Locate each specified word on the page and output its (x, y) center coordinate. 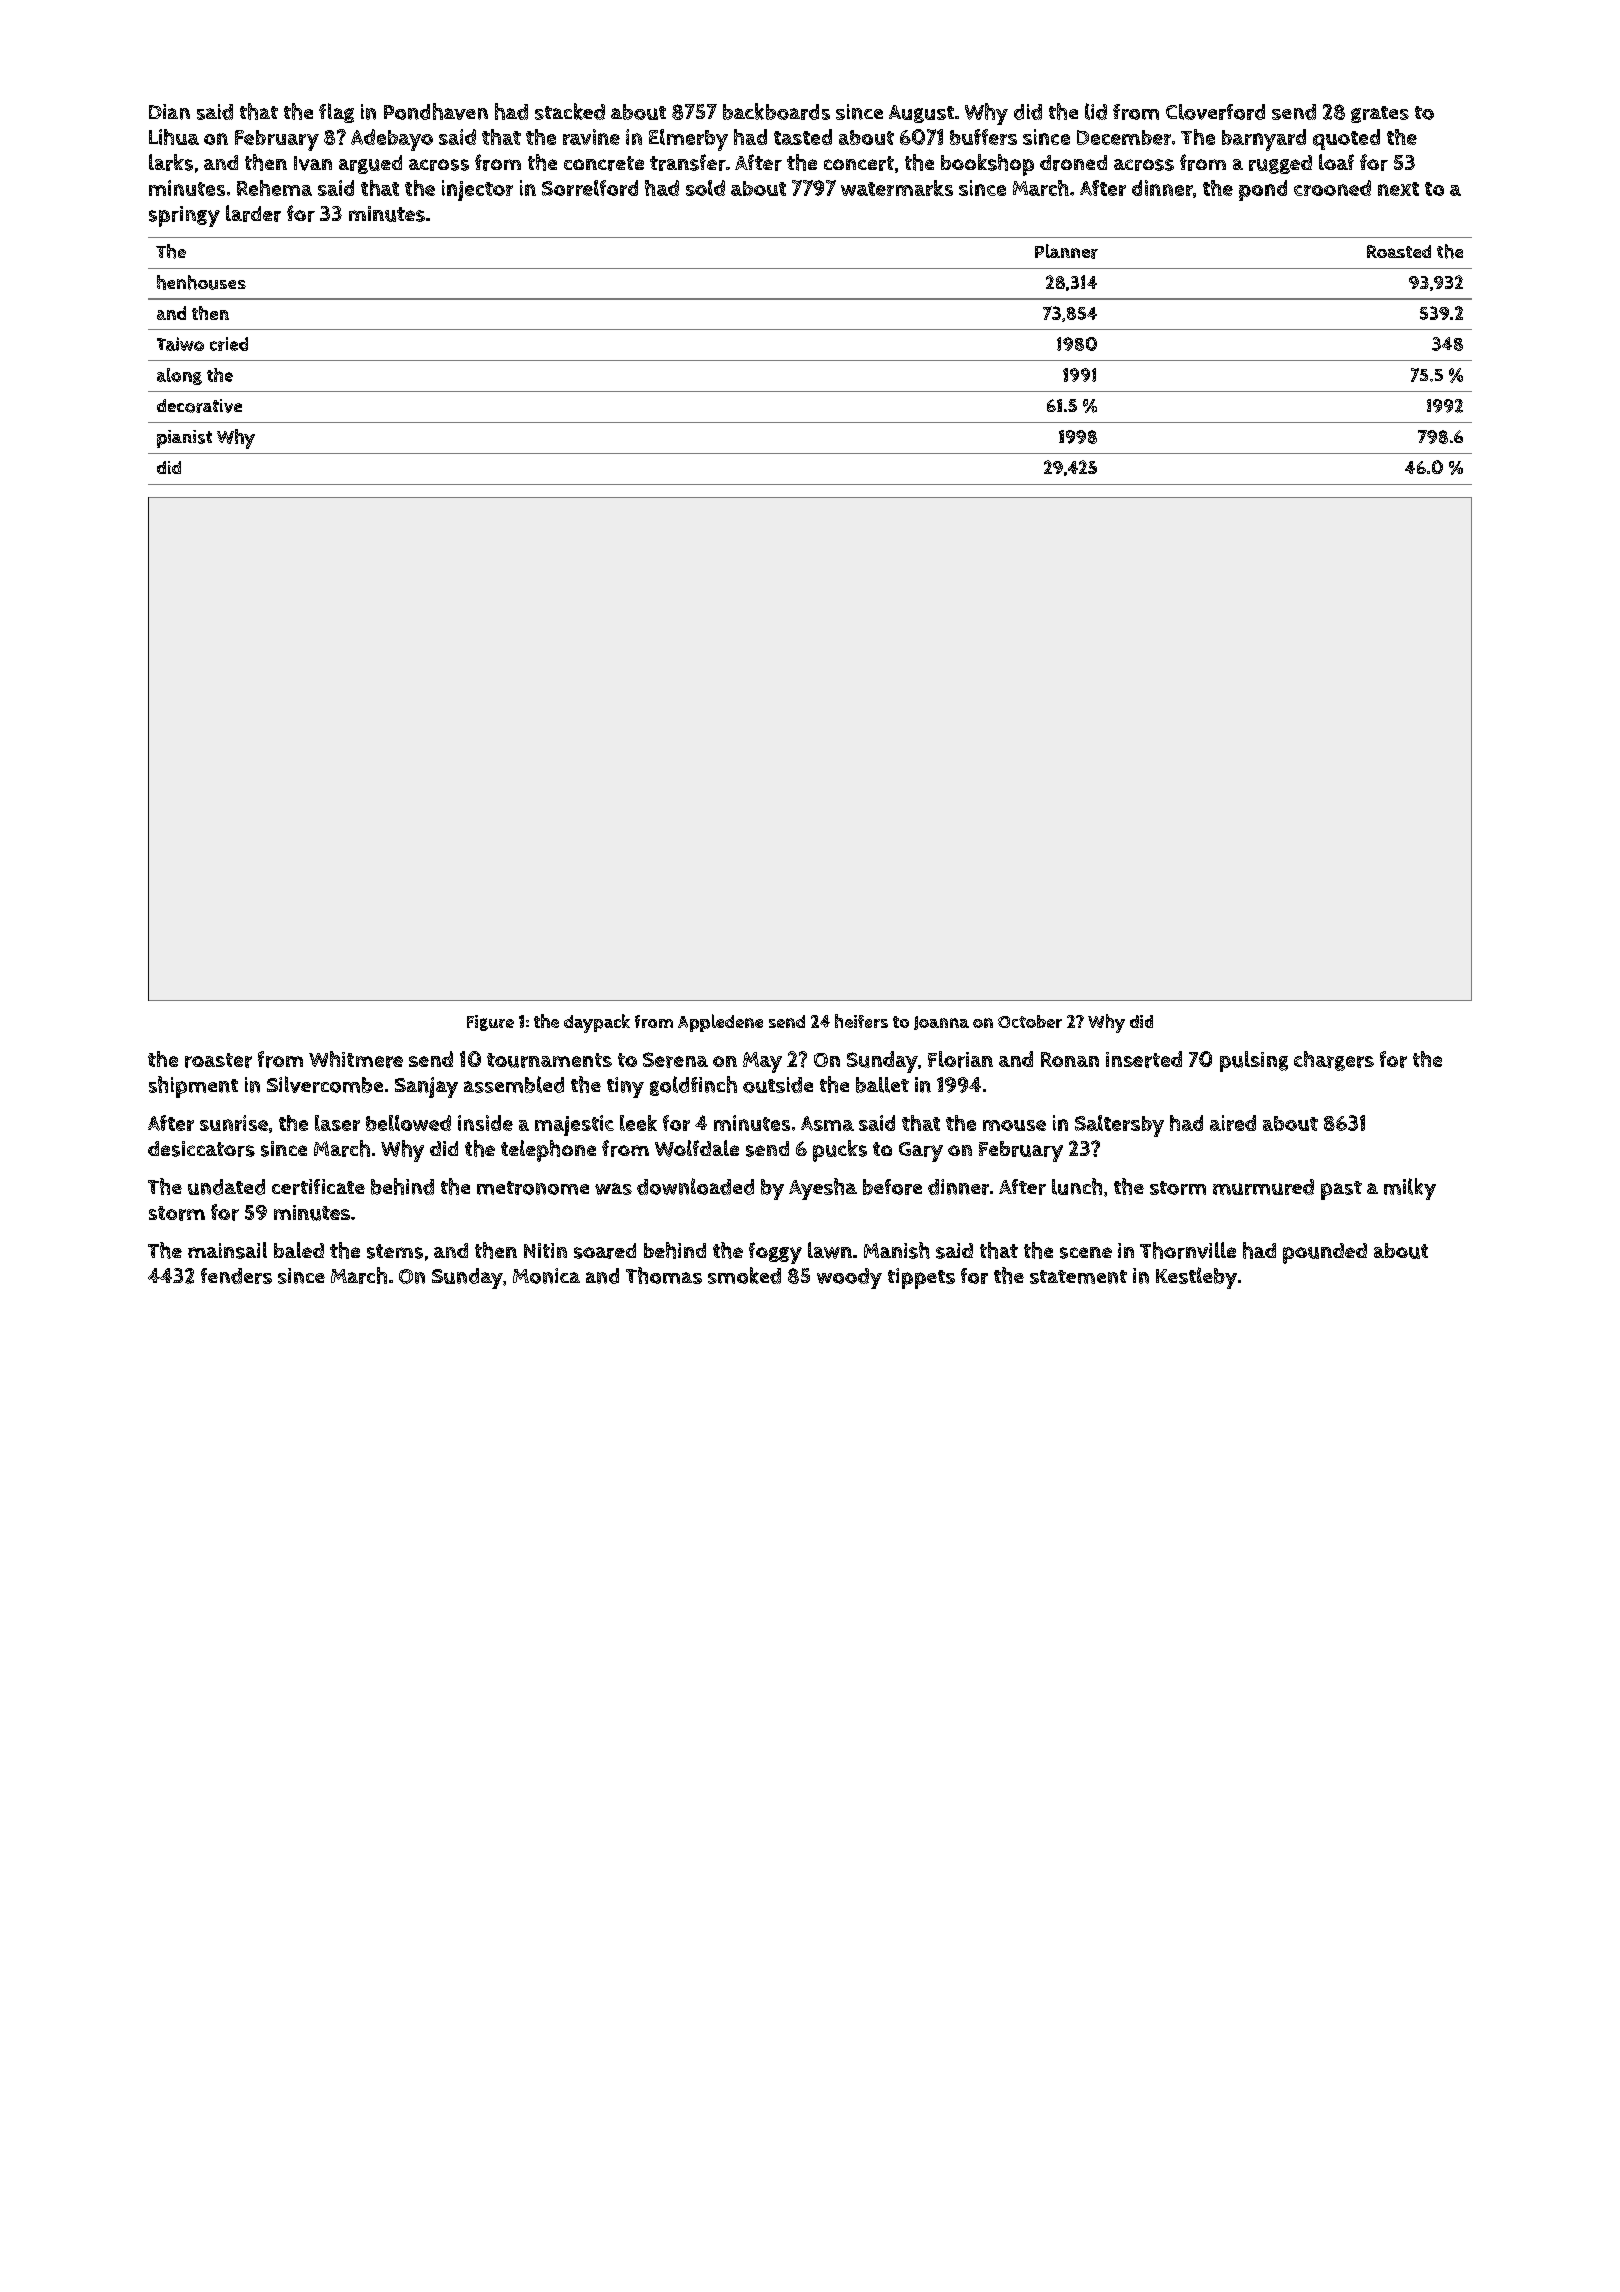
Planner (1066, 251)
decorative (199, 406)
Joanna (941, 1023)
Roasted (1399, 251)
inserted (1144, 1059)
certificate (318, 1187)
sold (705, 188)
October (1030, 1021)
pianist (184, 439)
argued (370, 164)
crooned (1332, 188)
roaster (218, 1060)
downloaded (695, 1186)
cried (229, 344)
